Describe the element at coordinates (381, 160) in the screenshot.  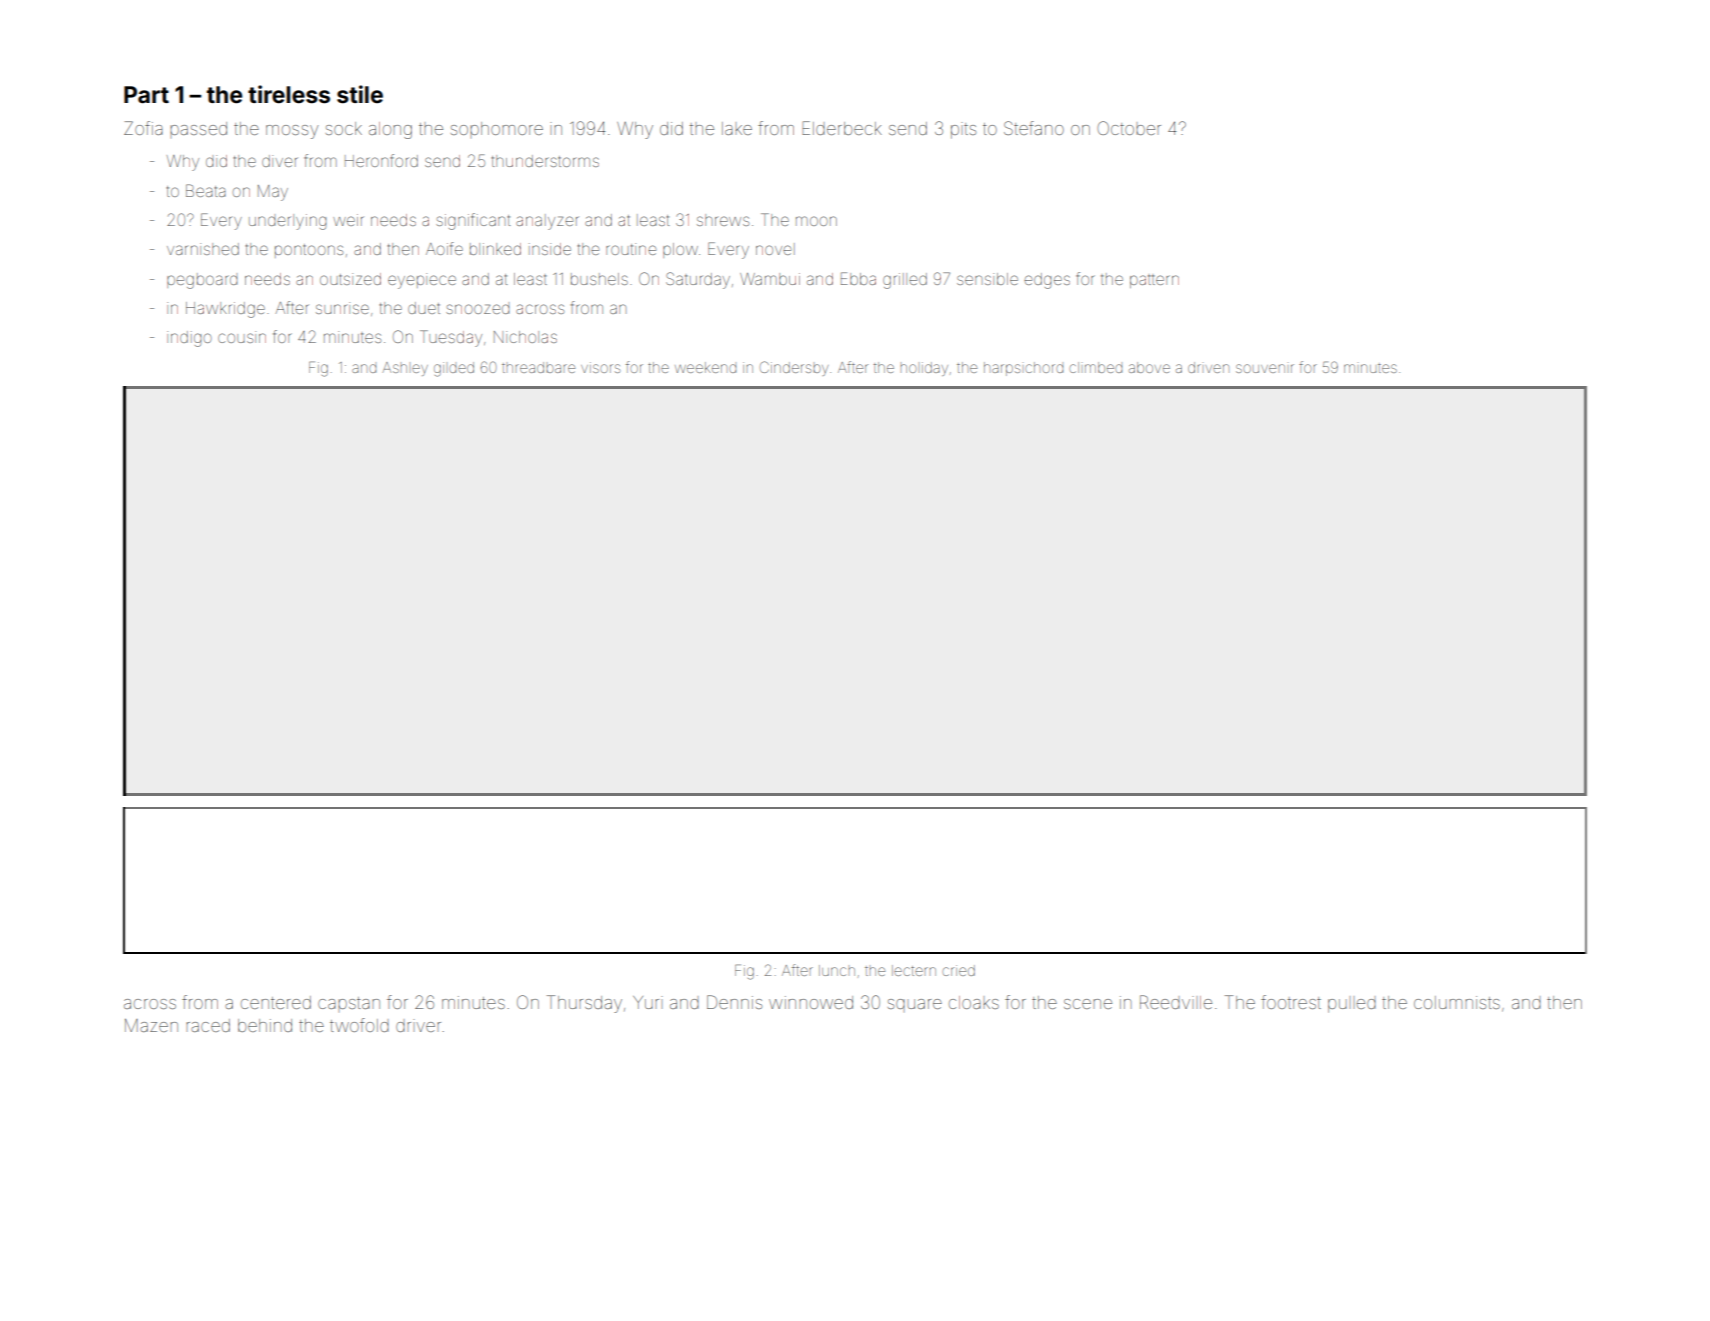
I see `Heronford` at that location.
